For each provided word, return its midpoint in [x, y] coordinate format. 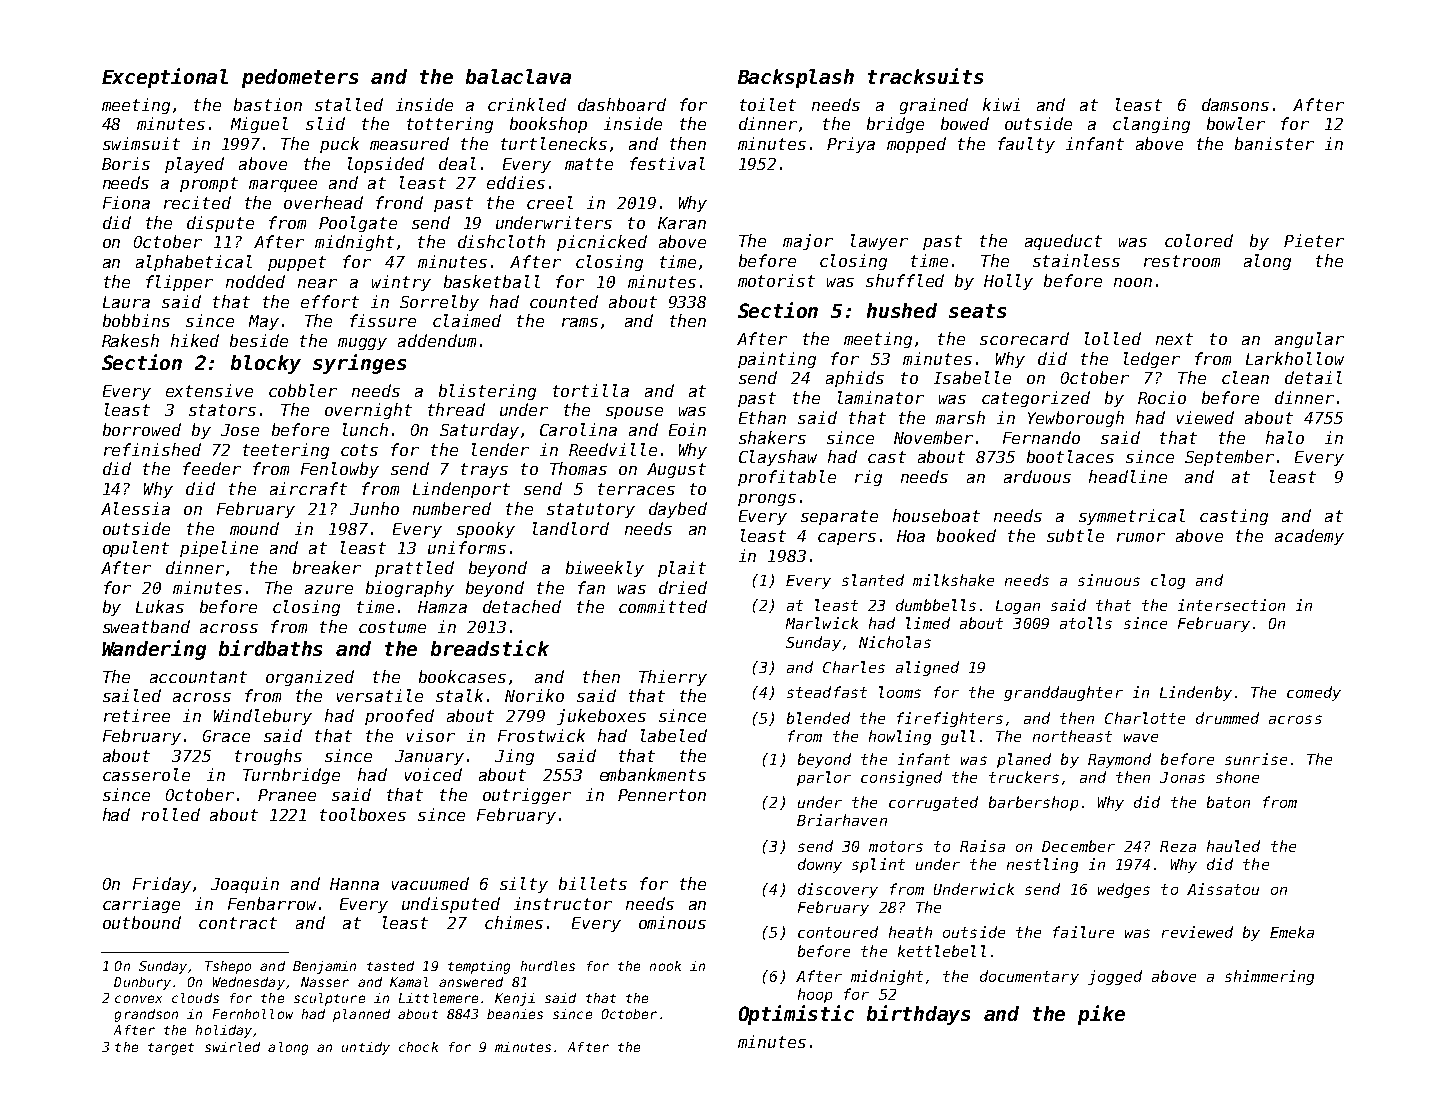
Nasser [325, 982]
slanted [873, 580]
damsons [1235, 104]
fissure [383, 320]
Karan [682, 223]
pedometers [300, 78]
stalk [459, 695]
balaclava [518, 76]
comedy [1314, 693]
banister [1274, 143]
